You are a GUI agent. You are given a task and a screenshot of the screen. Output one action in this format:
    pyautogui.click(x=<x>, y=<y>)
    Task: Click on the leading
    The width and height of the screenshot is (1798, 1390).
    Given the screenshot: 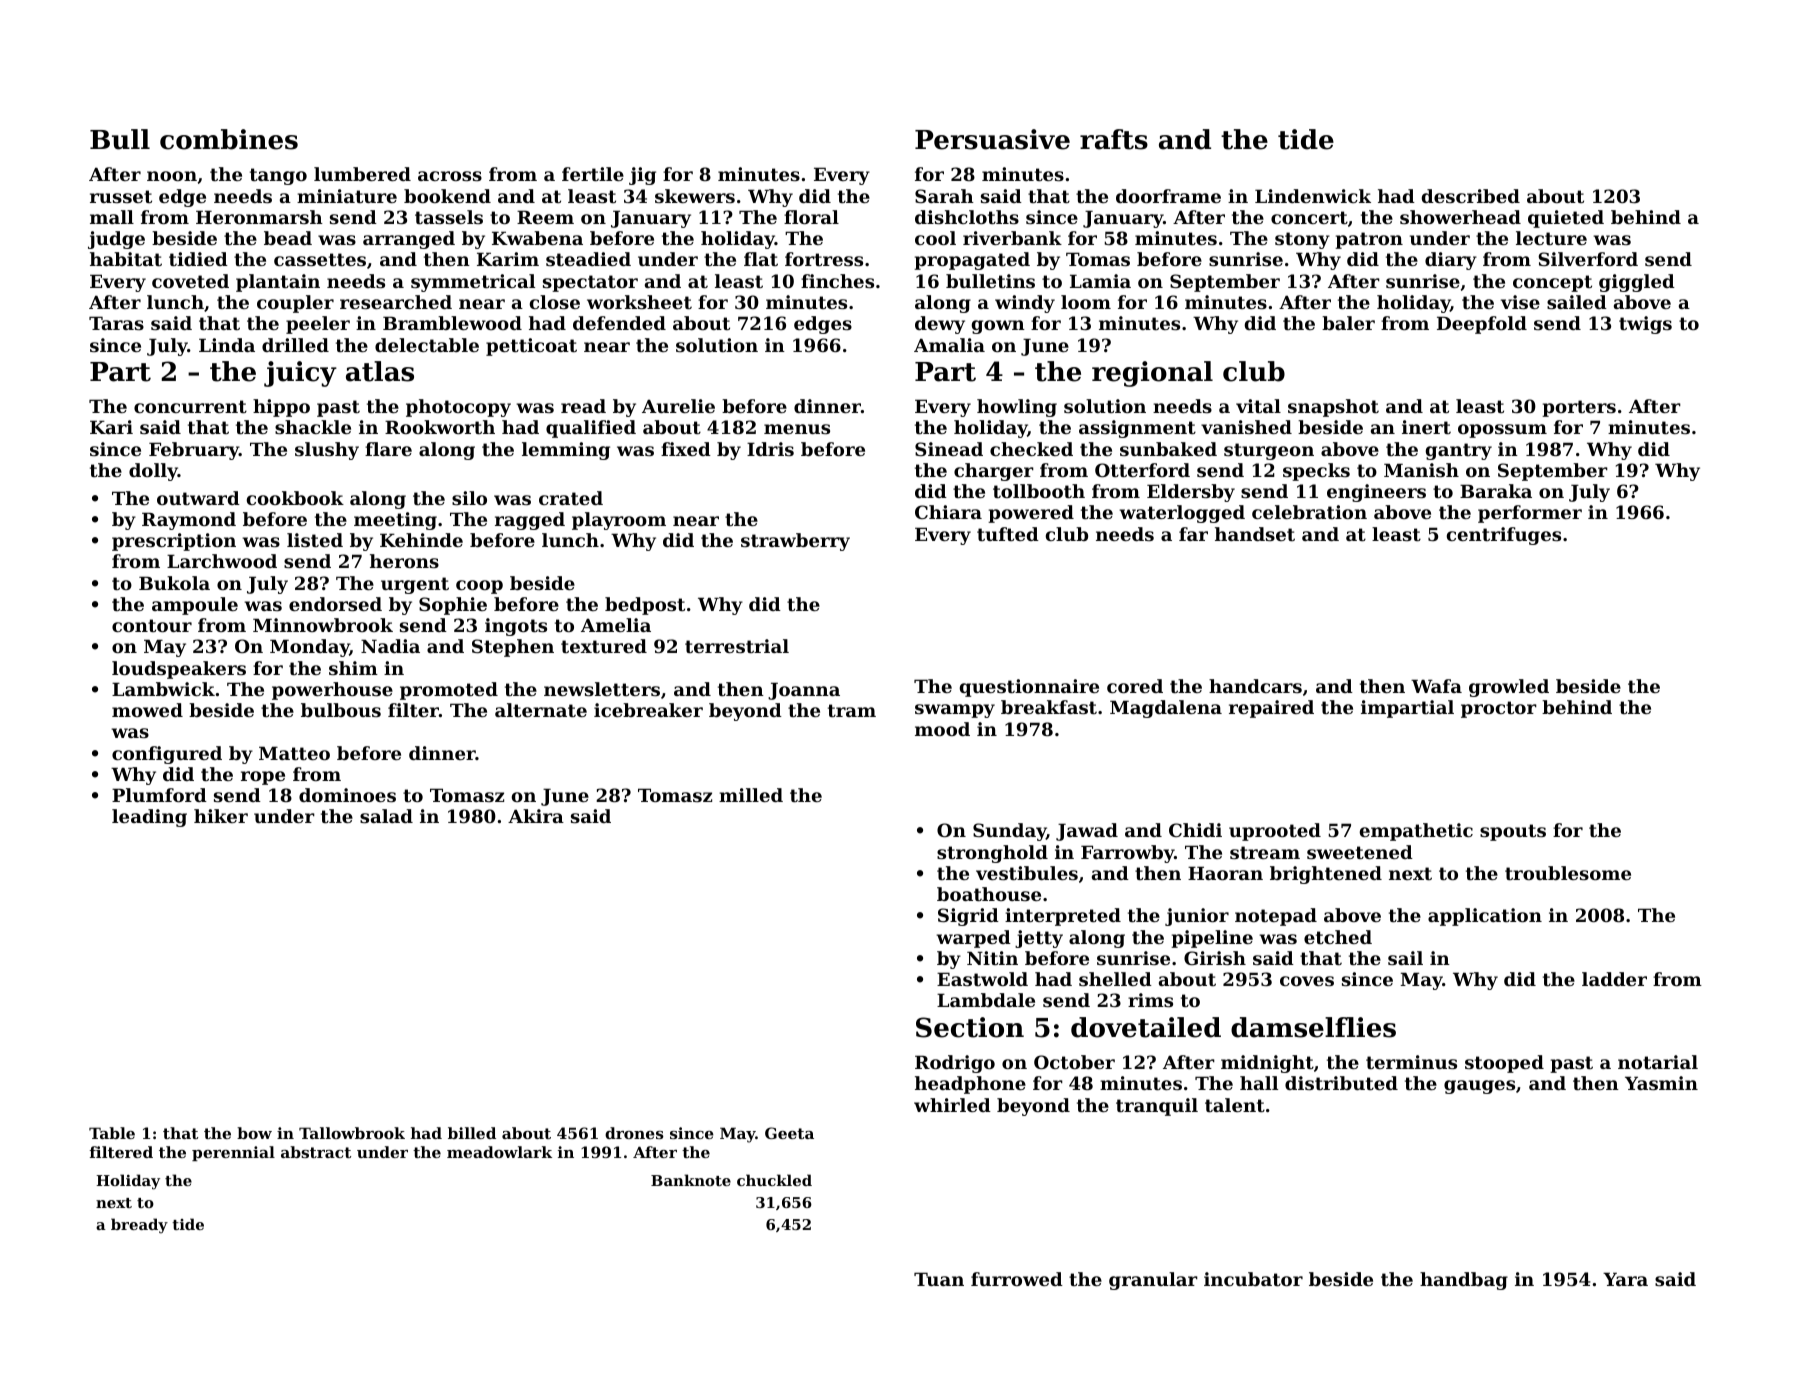 What is the action you would take?
    pyautogui.click(x=149, y=818)
